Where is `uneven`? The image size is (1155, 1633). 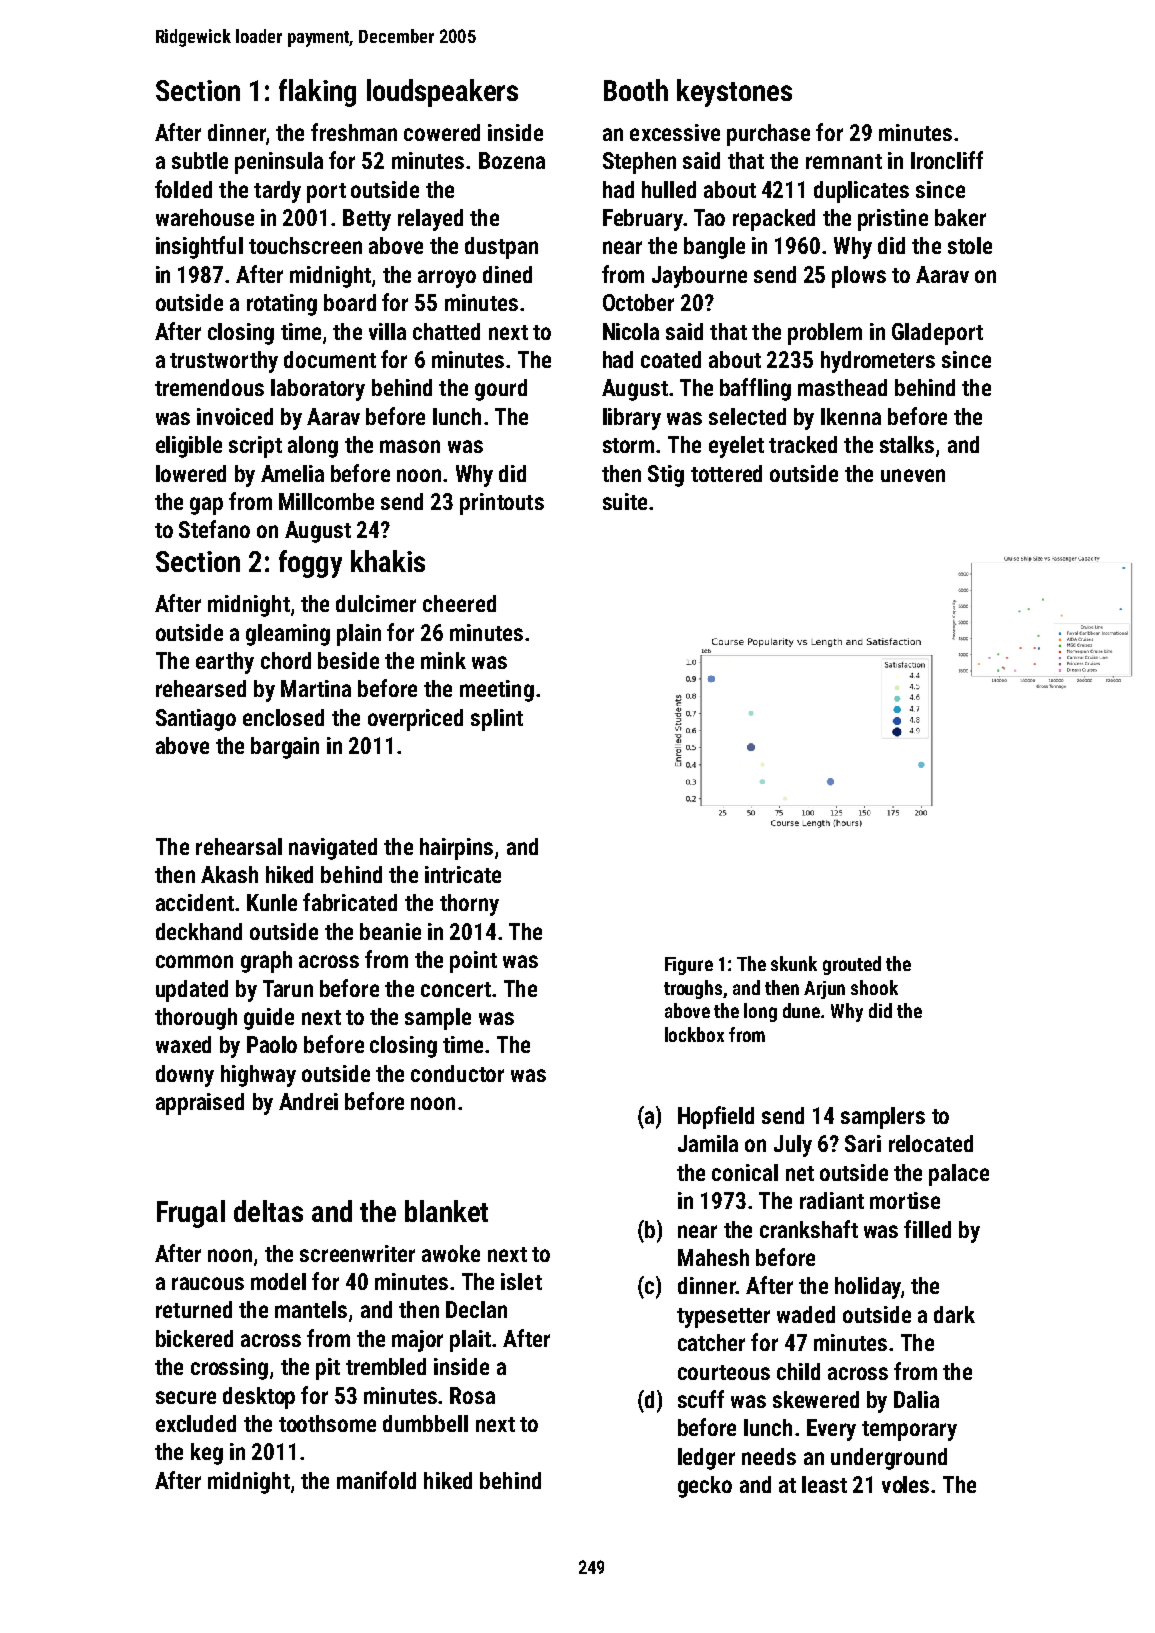
uneven is located at coordinates (913, 475).
